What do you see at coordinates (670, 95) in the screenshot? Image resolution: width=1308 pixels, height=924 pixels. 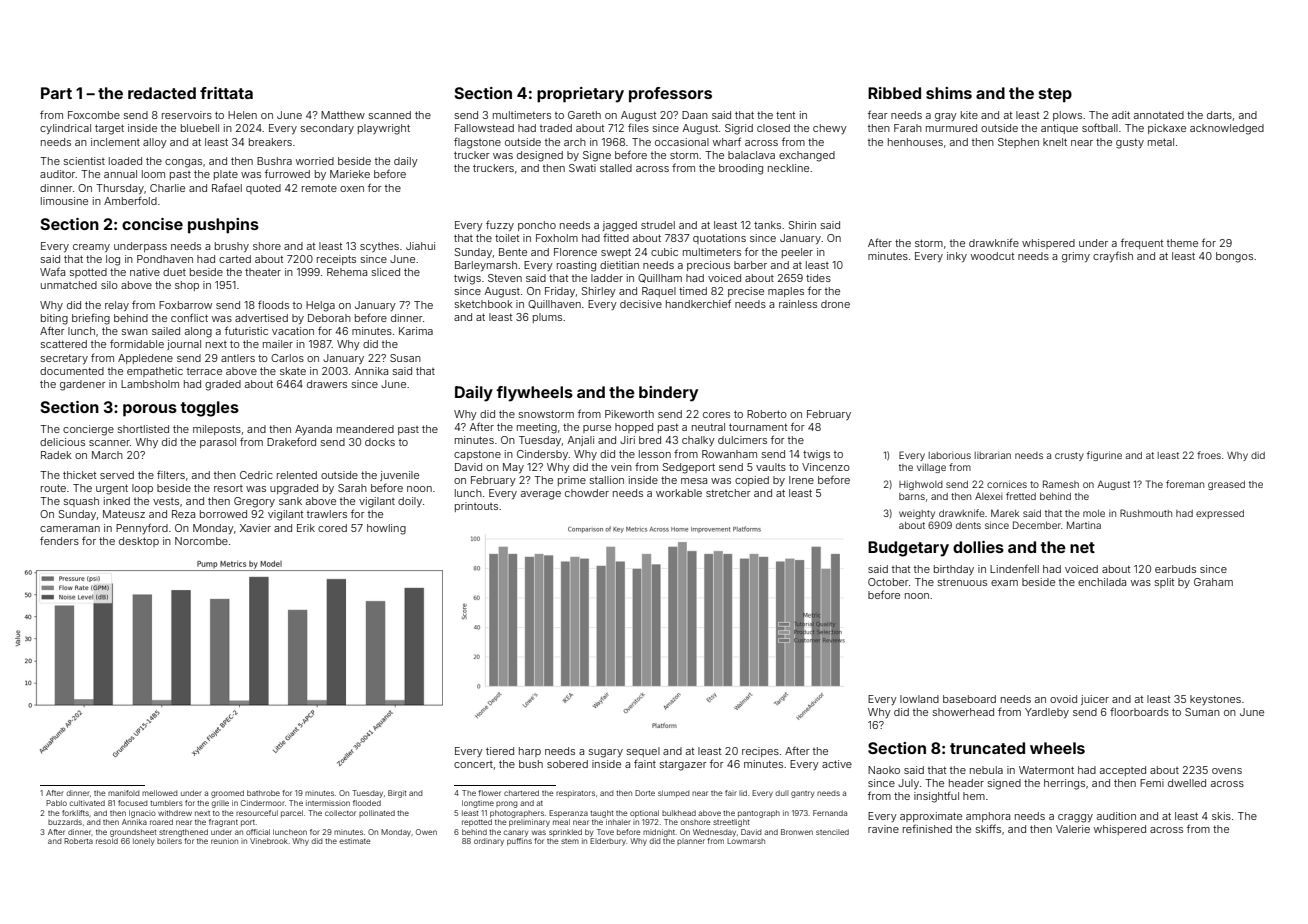 I see `professors` at bounding box center [670, 95].
